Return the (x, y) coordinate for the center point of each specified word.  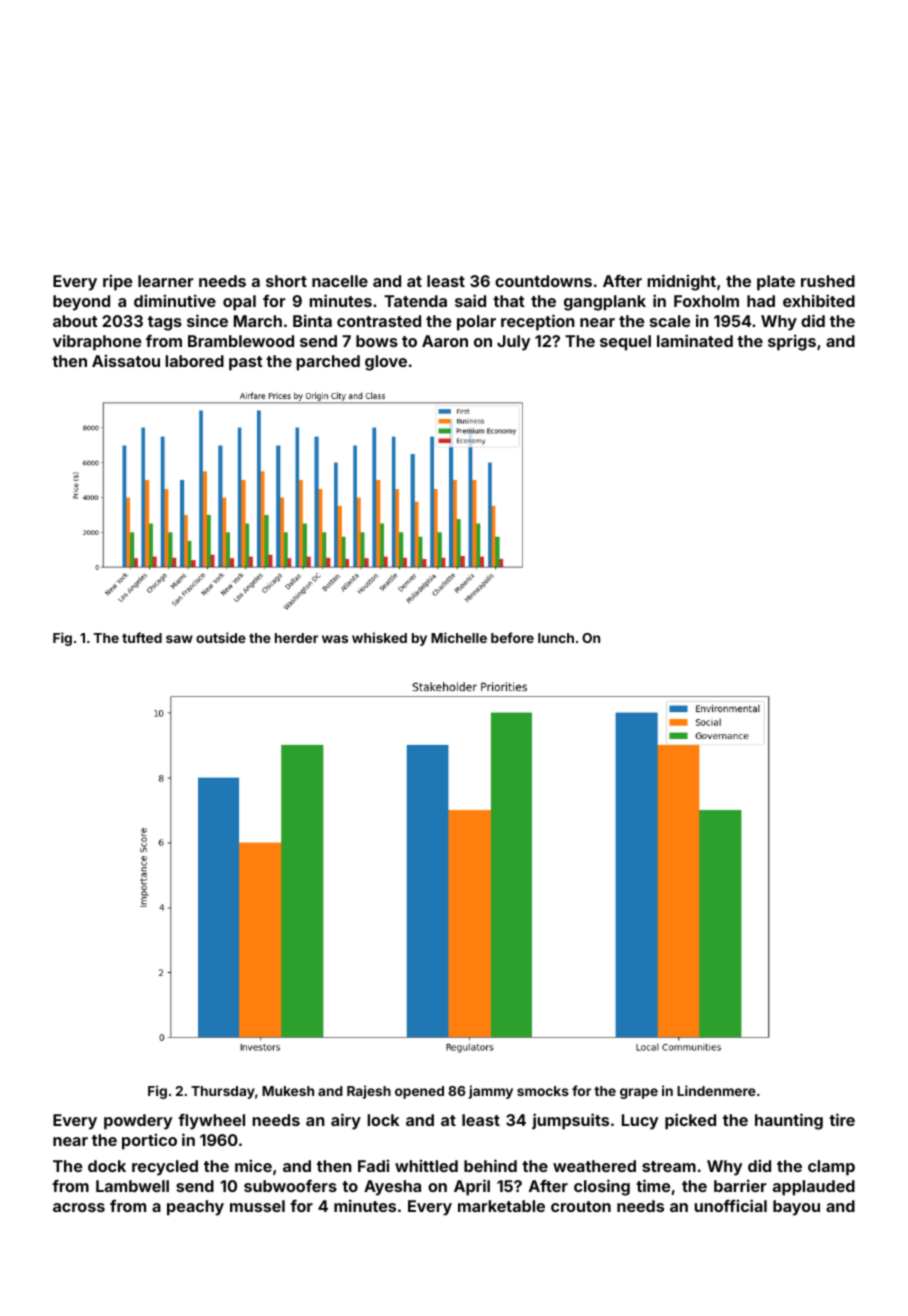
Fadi (373, 1165)
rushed (828, 281)
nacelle (340, 281)
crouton (581, 1206)
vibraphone (97, 342)
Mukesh (288, 1091)
